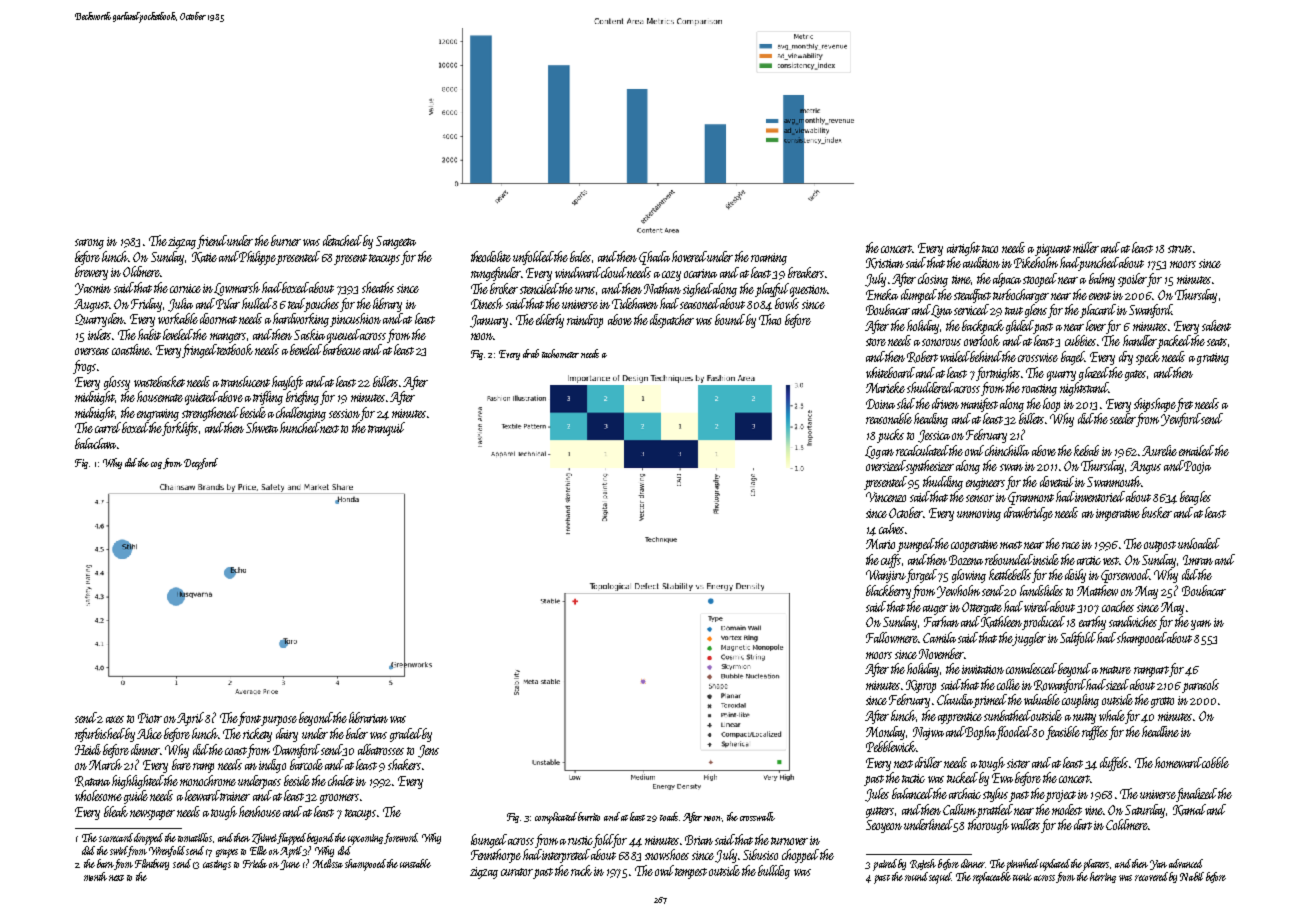  I want to click on recovered, so click(1151, 876).
